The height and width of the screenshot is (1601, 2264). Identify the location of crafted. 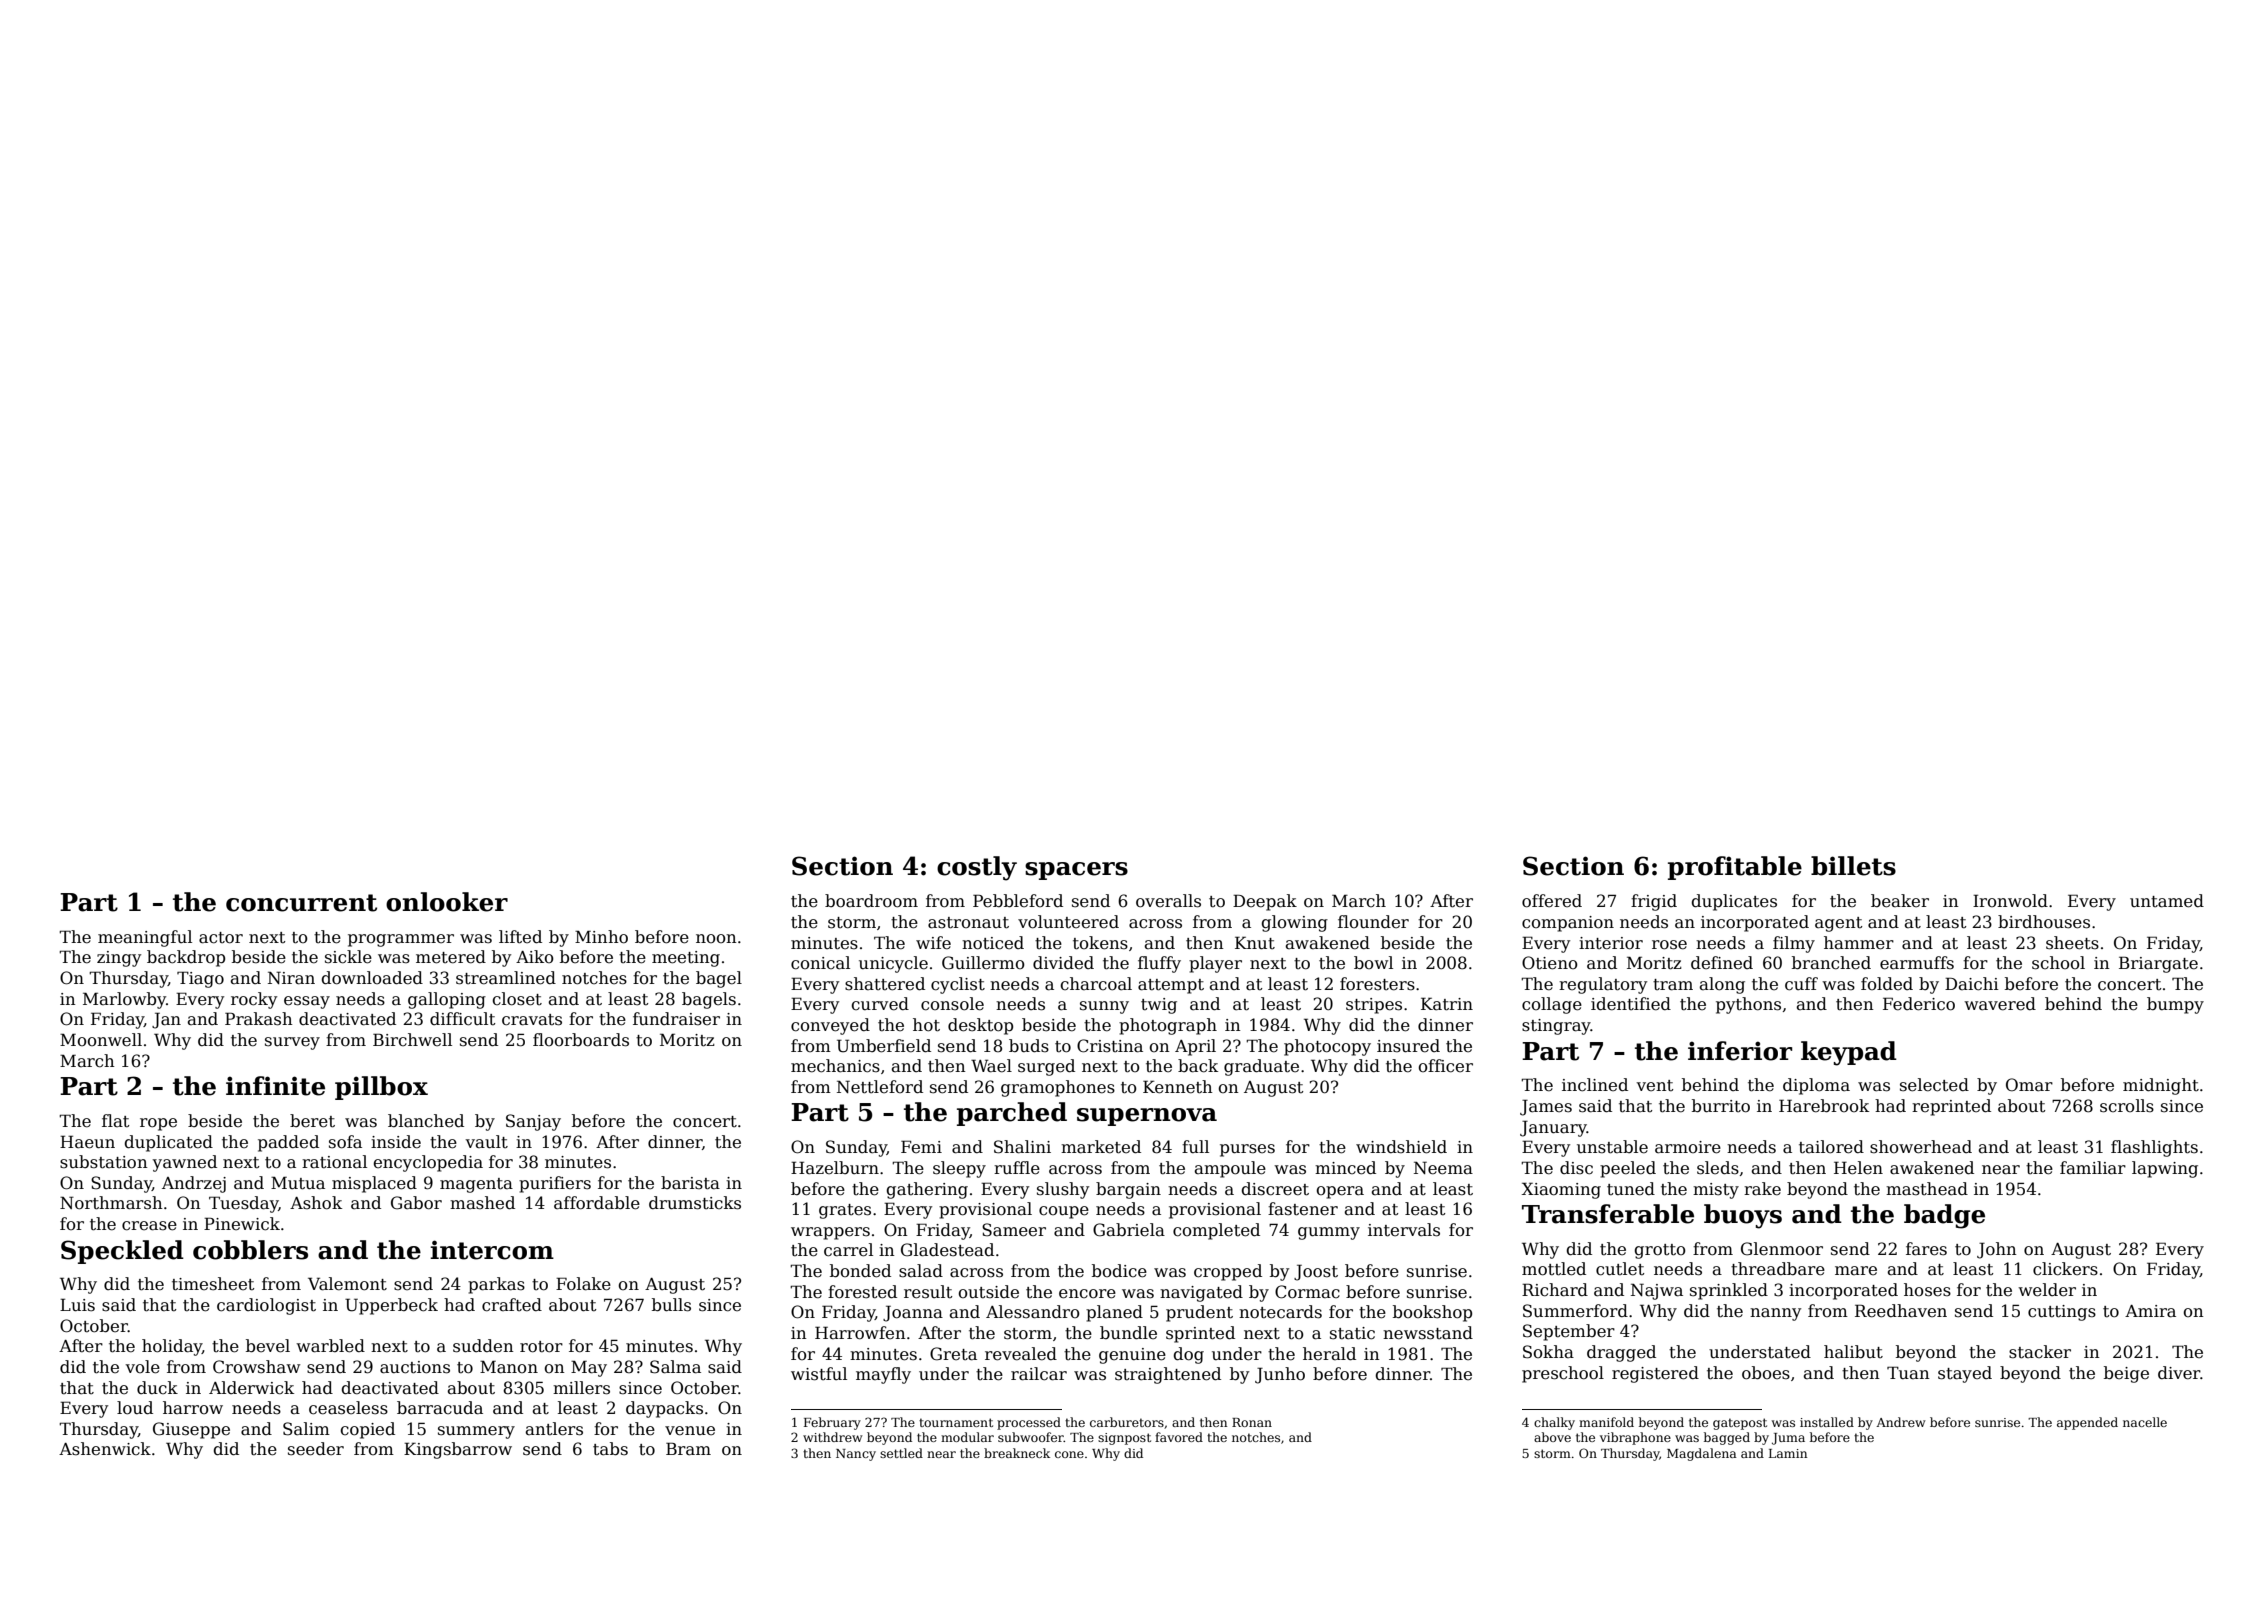
(512, 1305).
